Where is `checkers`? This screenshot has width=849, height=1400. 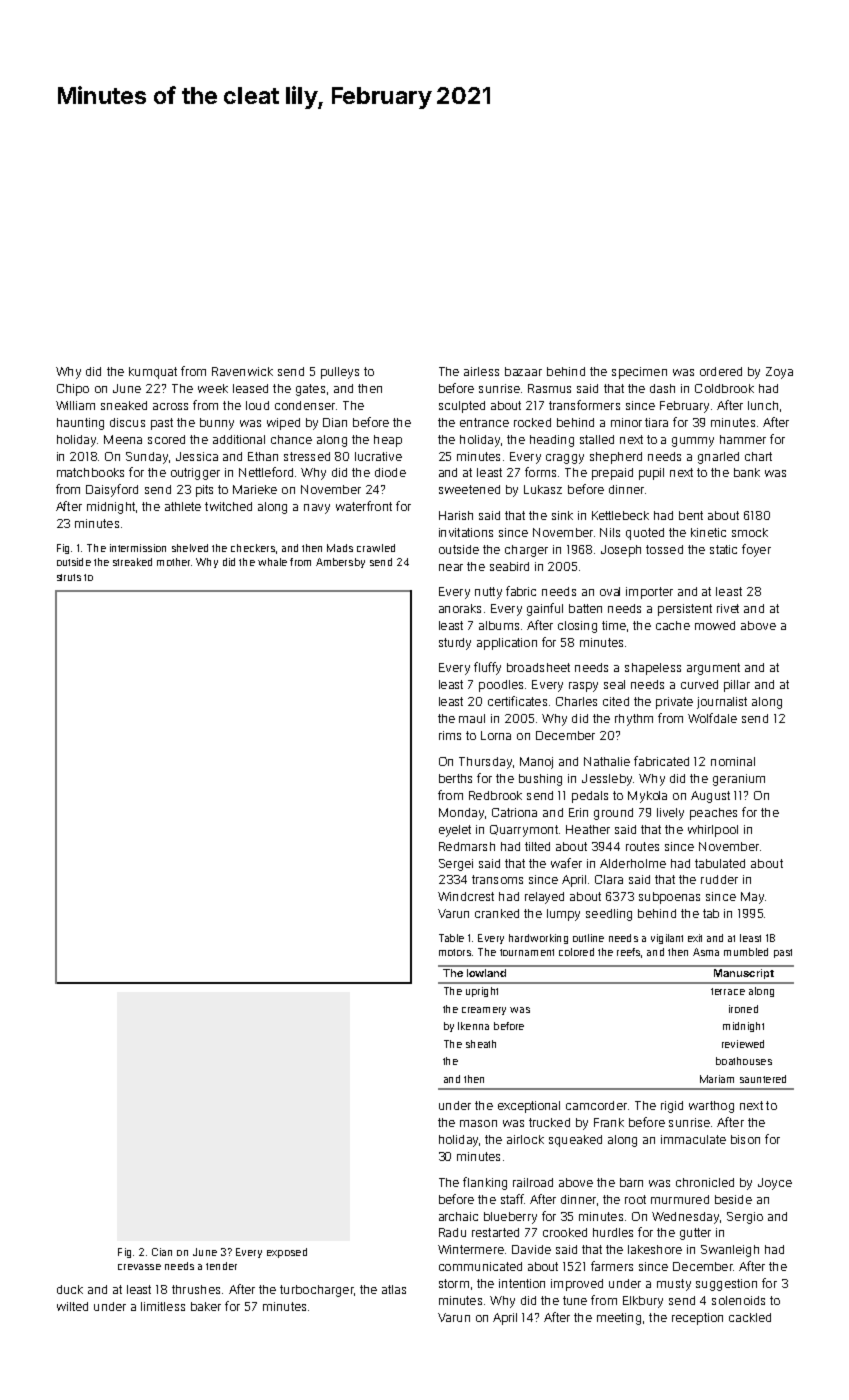 checkers is located at coordinates (253, 548).
